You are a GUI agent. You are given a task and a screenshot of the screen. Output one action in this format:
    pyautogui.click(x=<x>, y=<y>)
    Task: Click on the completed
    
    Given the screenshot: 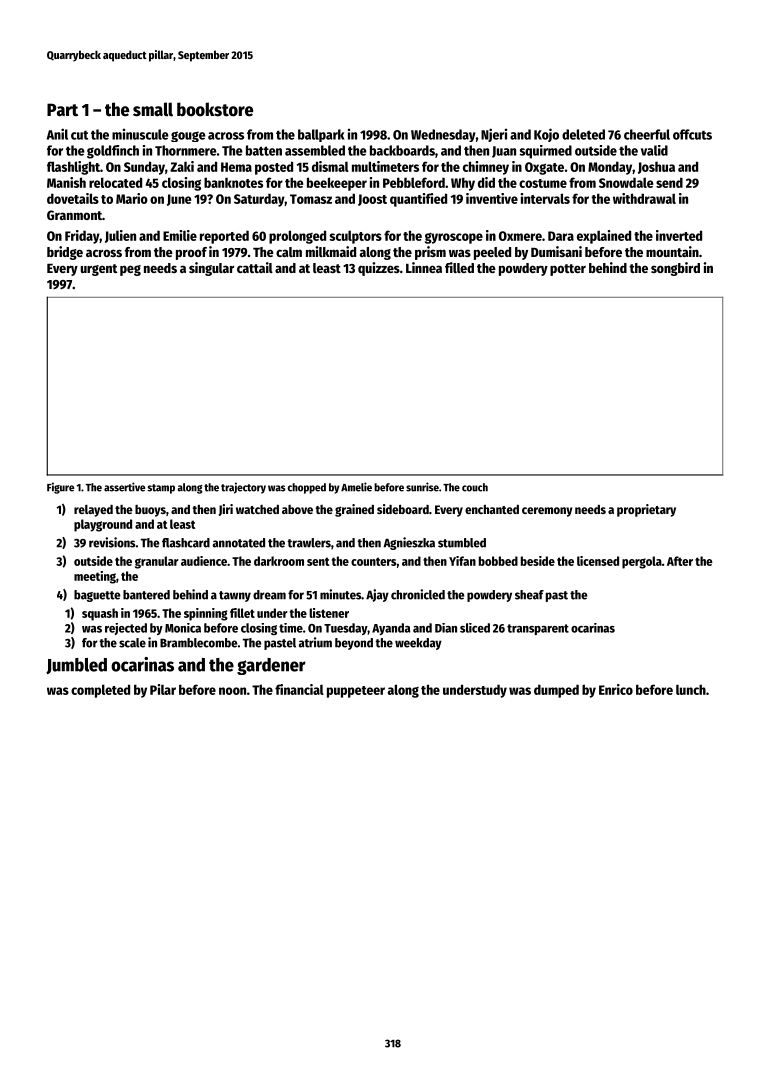 What is the action you would take?
    pyautogui.click(x=100, y=691)
